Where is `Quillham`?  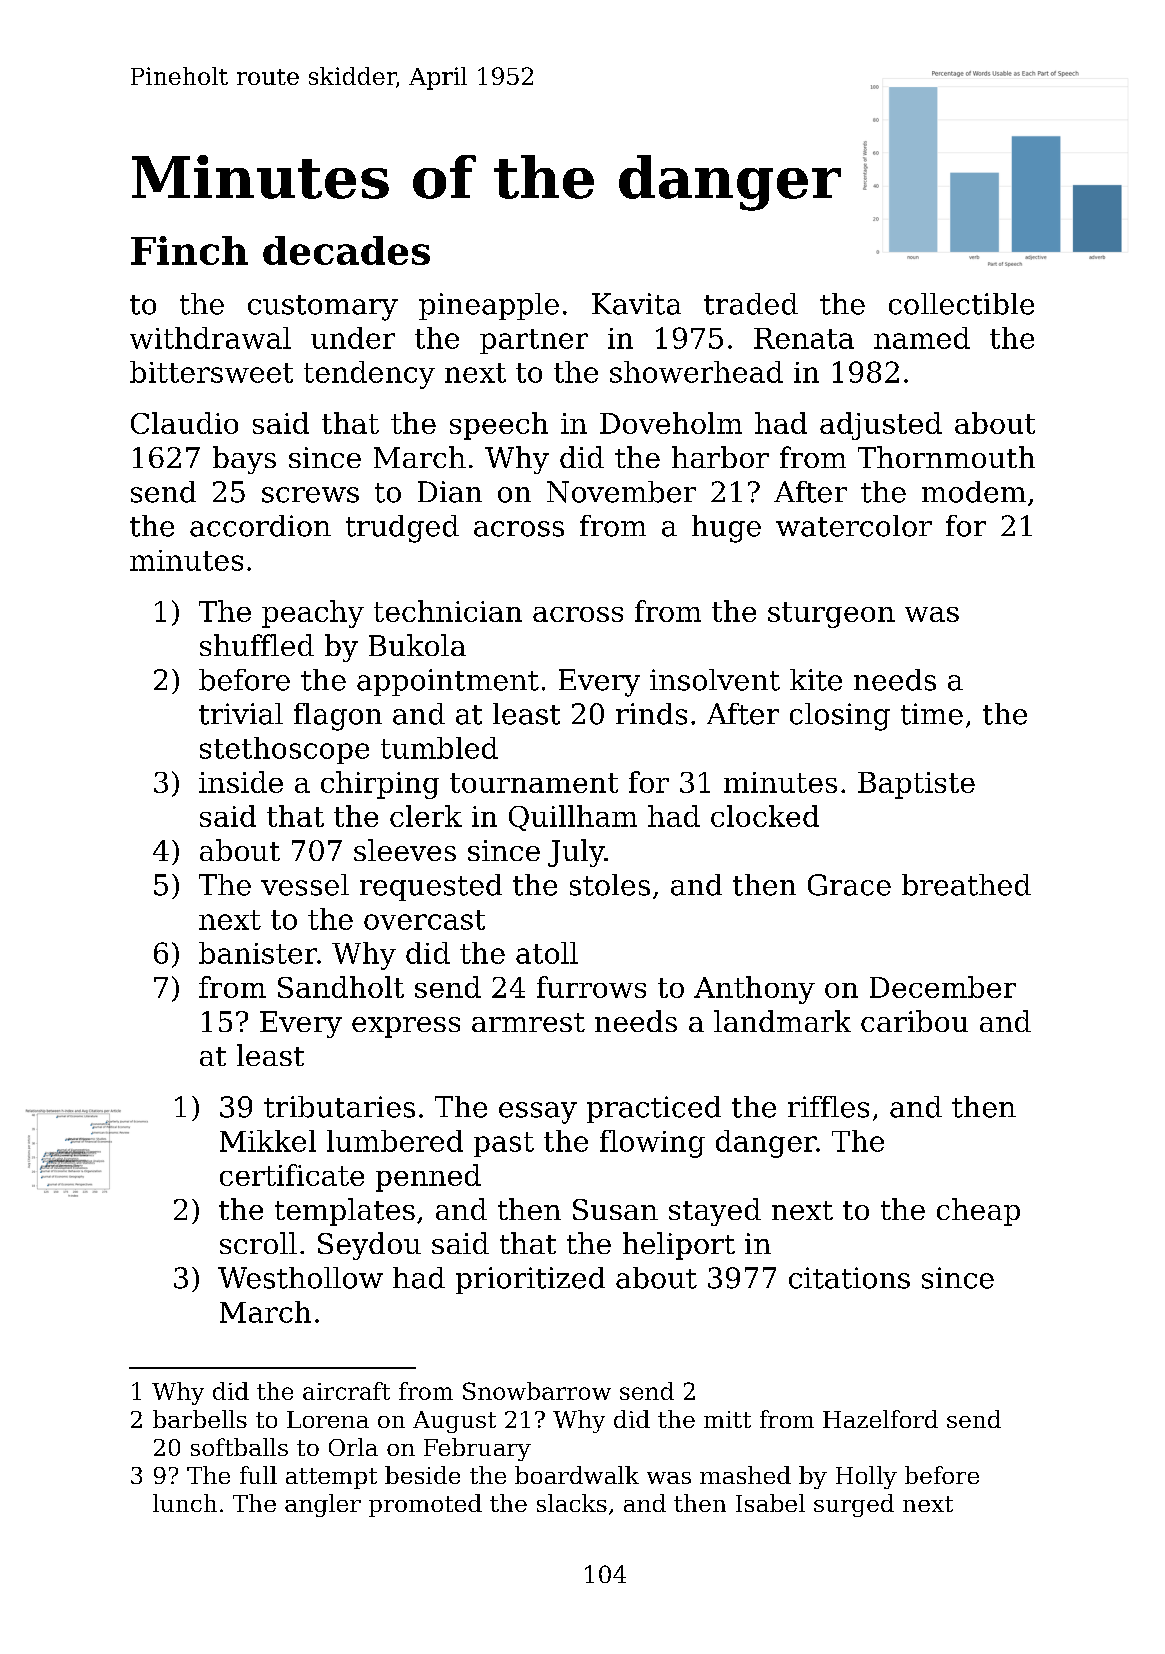 Quillham is located at coordinates (573, 818).
